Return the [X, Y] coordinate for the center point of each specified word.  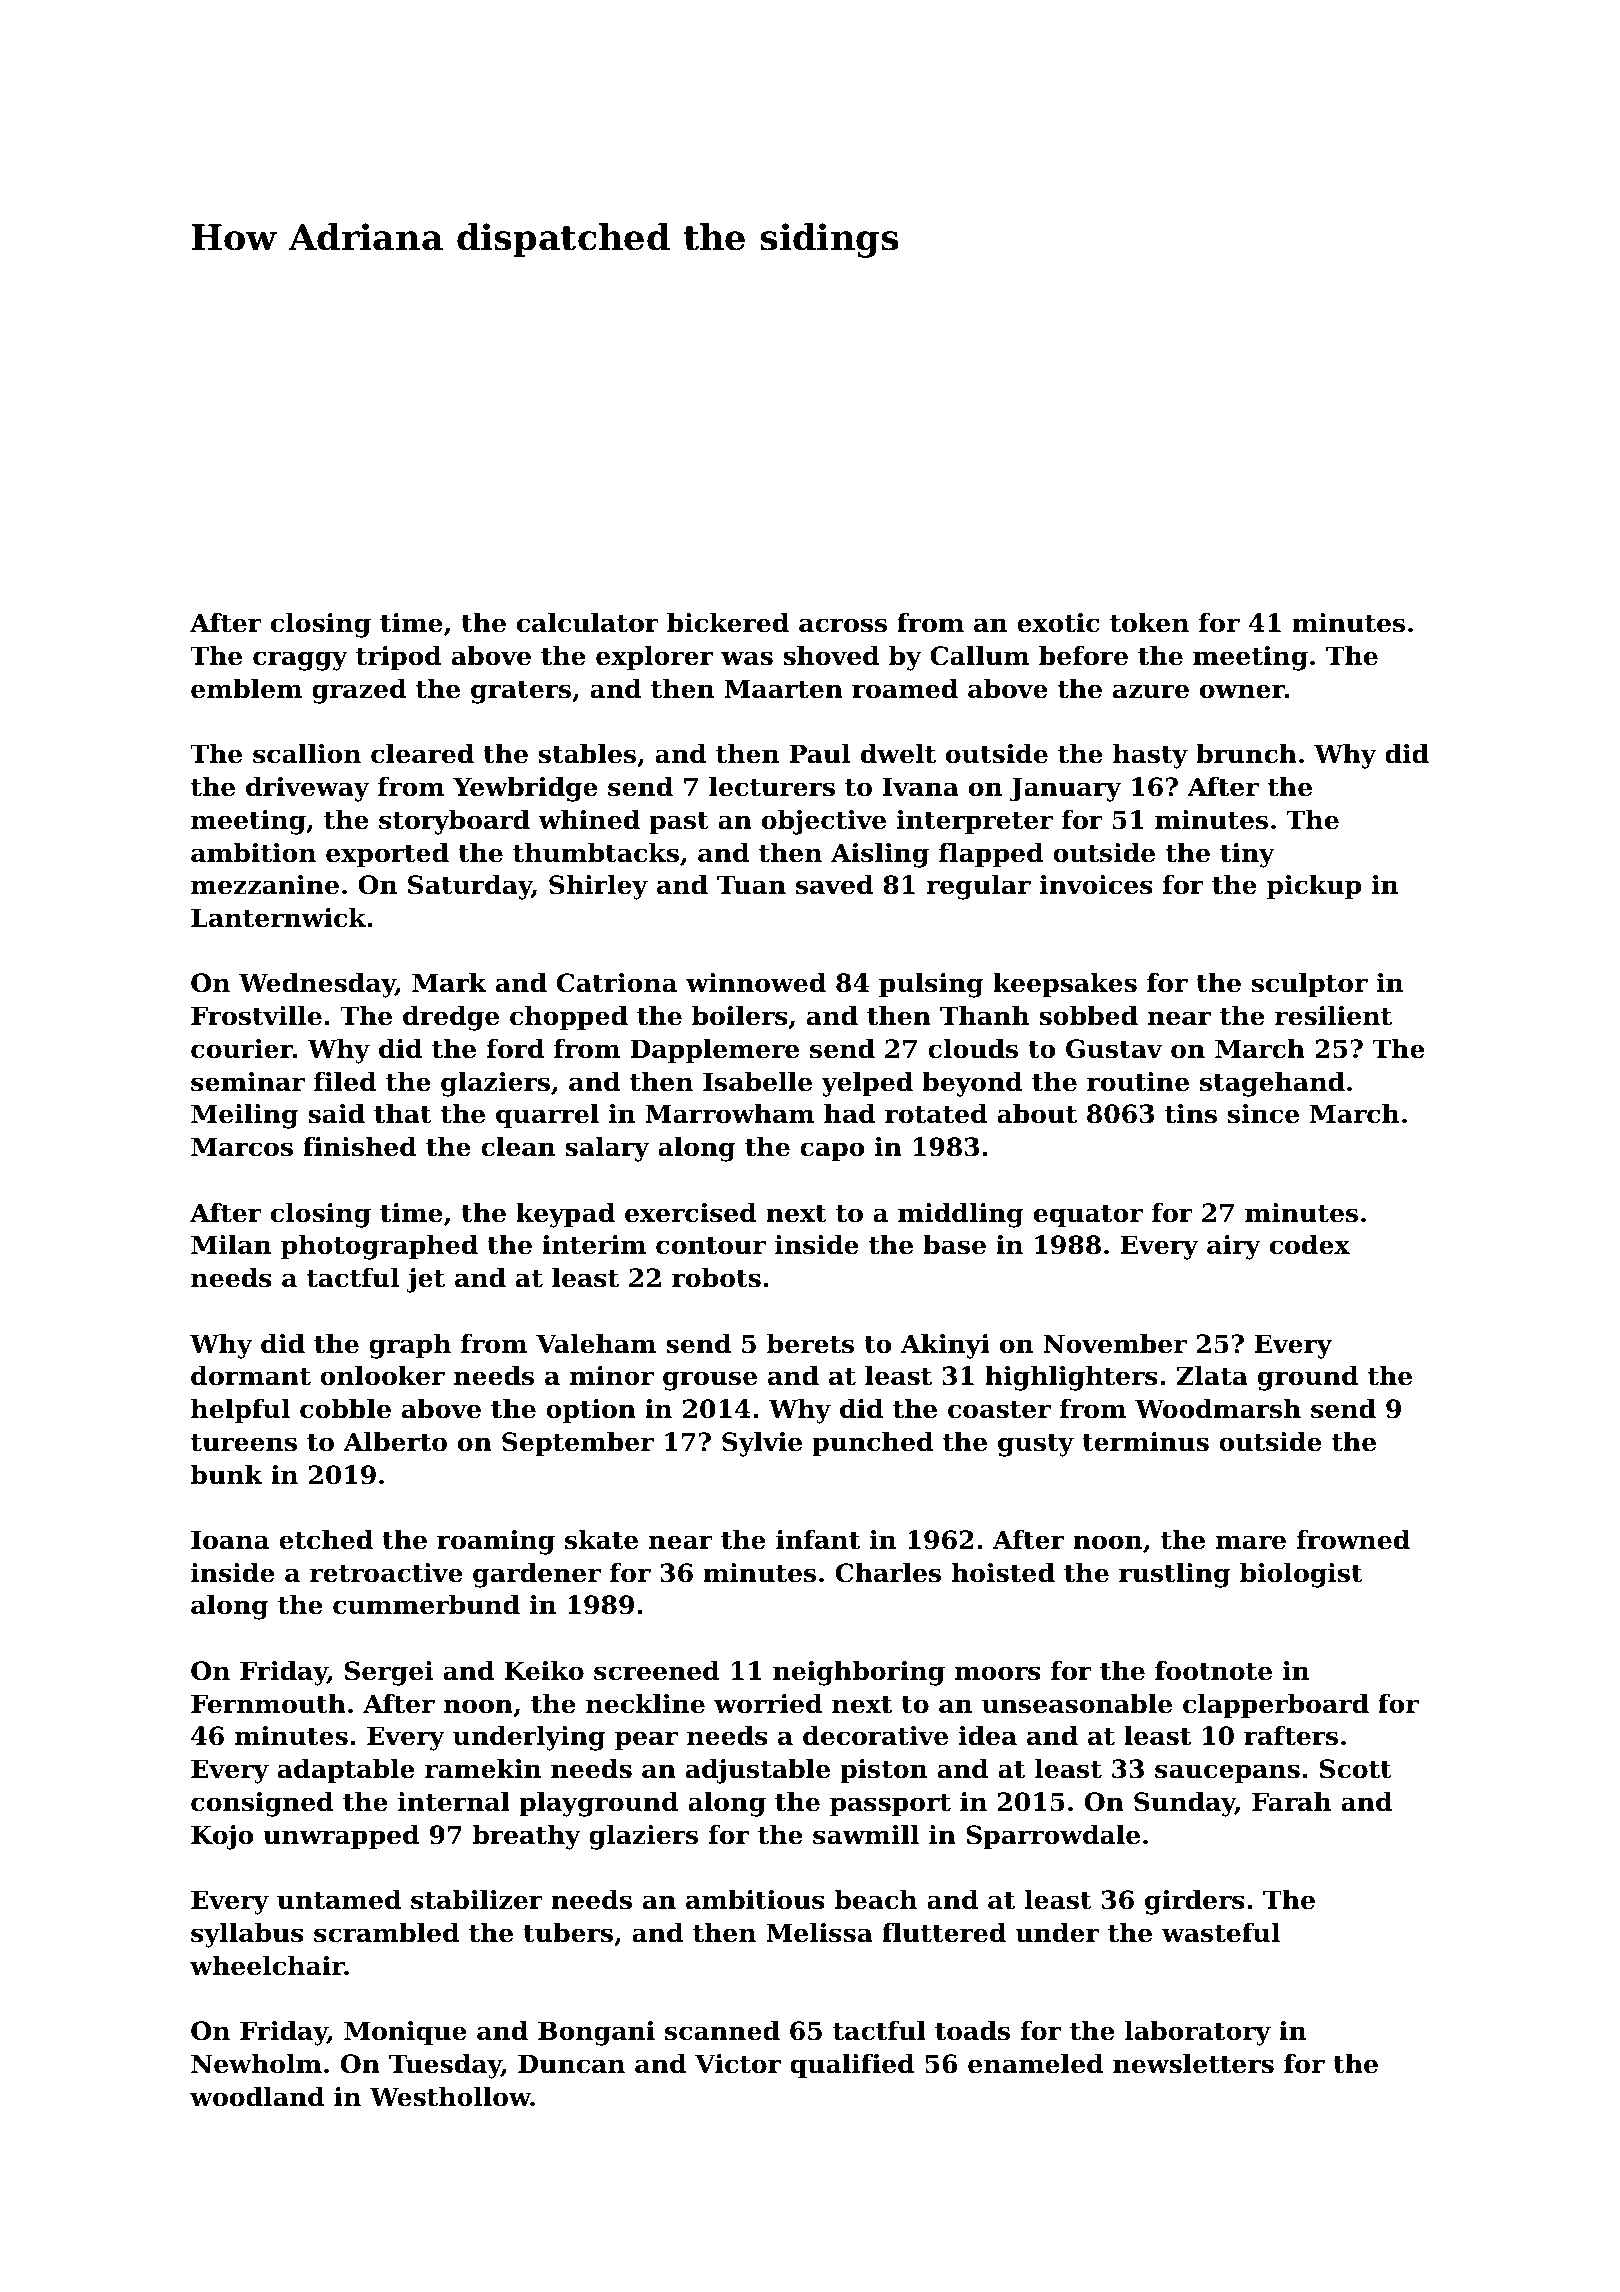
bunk [227, 1475]
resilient [1333, 1016]
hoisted [1003, 1573]
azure [1151, 691]
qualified [852, 2066]
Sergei [389, 1673]
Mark [449, 983]
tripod [399, 658]
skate [601, 1540]
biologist [1301, 1575]
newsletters [1193, 2064]
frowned [1353, 1540]
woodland [257, 2097]
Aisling [880, 855]
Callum [980, 656]
